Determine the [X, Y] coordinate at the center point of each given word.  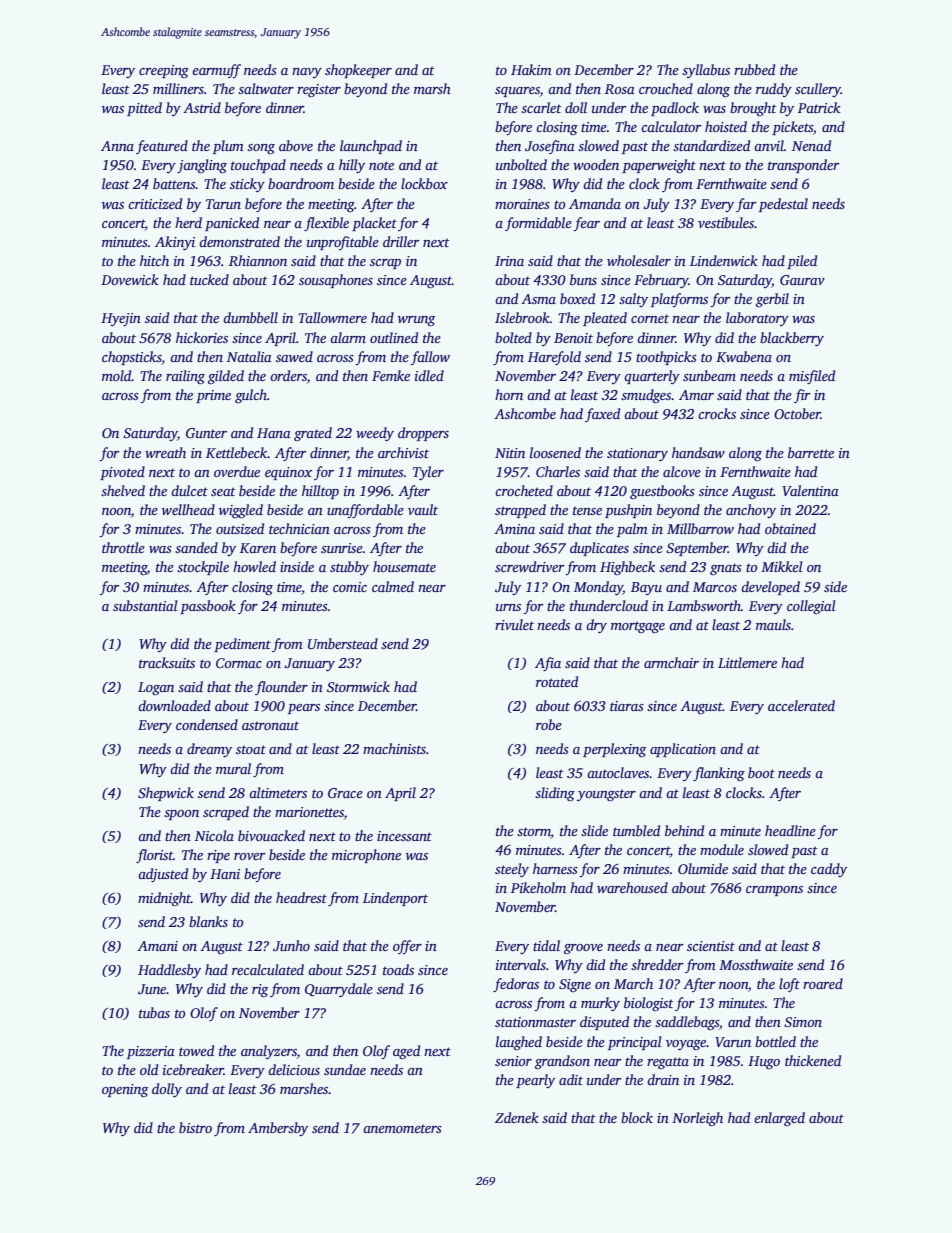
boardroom [301, 183]
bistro [195, 1127]
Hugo [764, 1062]
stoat [251, 749]
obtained [790, 528]
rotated [557, 681]
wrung [416, 321]
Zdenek [517, 1117]
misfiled [812, 377]
